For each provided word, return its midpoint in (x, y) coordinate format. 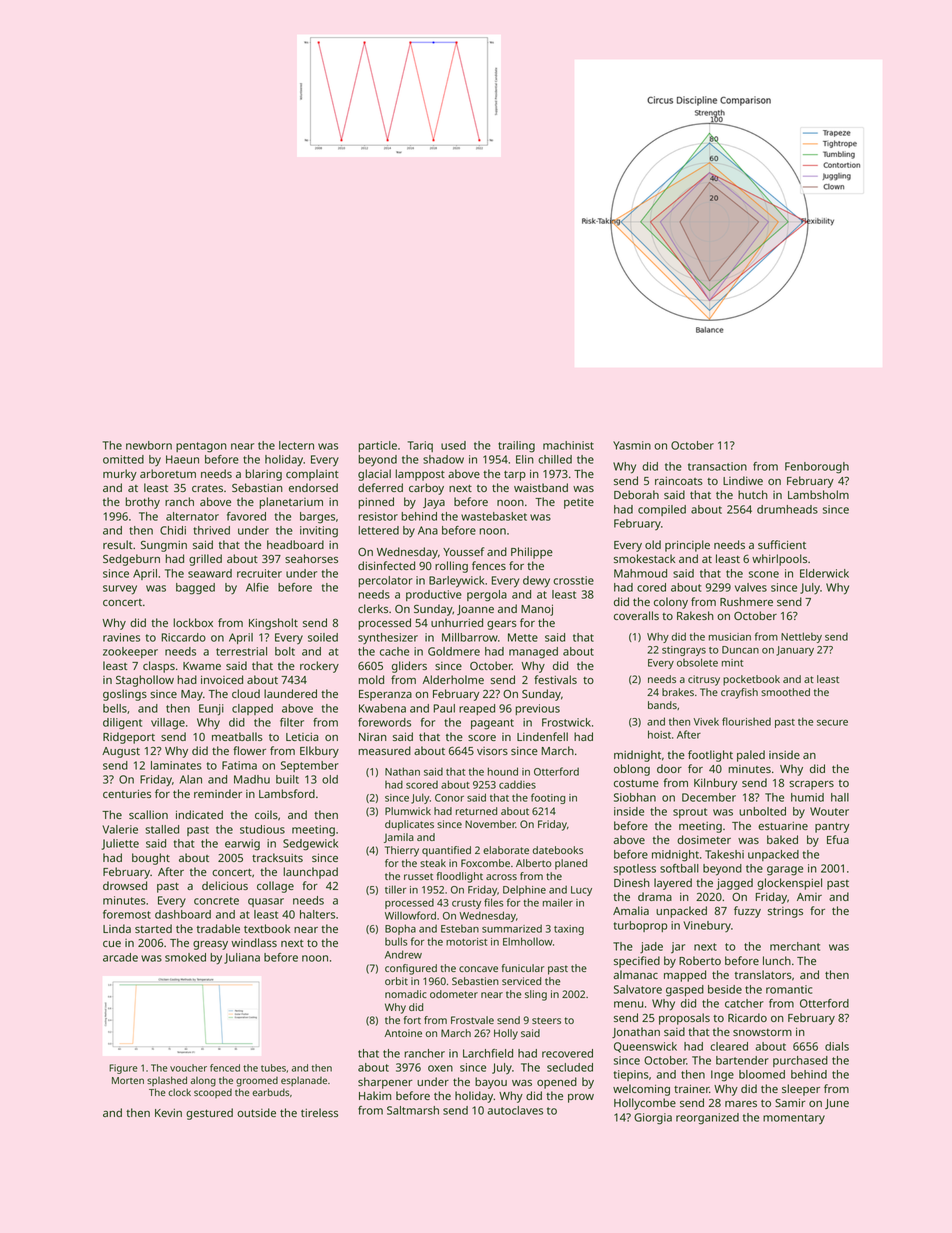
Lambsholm (818, 494)
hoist (659, 734)
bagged (195, 589)
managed (533, 653)
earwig (242, 845)
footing (548, 798)
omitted (123, 459)
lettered (378, 530)
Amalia (631, 910)
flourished (746, 721)
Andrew (403, 954)
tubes (273, 1068)
